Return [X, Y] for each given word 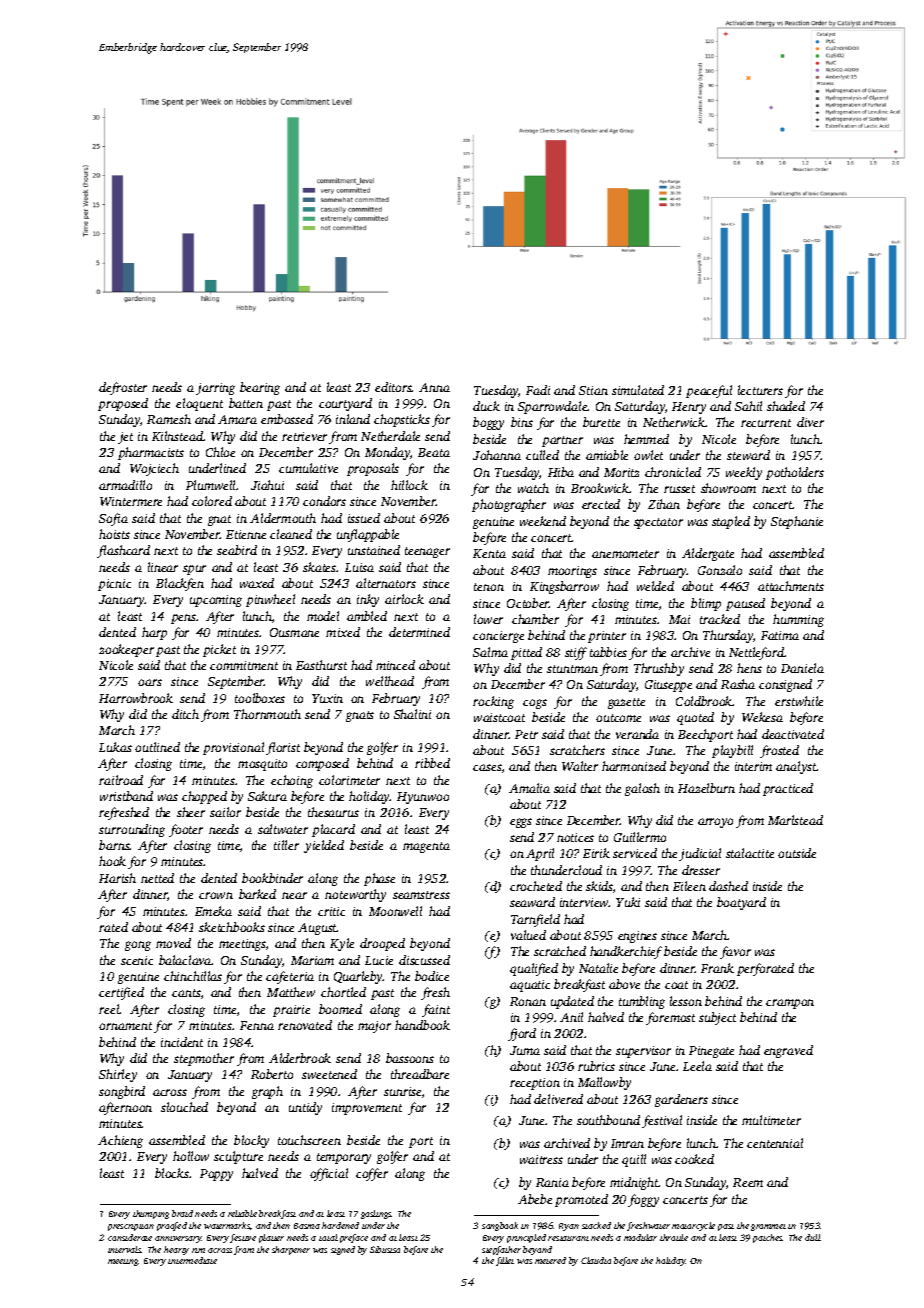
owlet [648, 455]
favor [735, 952]
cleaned [291, 534]
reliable [242, 1213]
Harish [117, 878]
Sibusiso [385, 1249]
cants [186, 993]
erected [601, 504]
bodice [432, 976]
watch [533, 488]
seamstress [421, 895]
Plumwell [210, 485]
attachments [791, 586]
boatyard [741, 903]
